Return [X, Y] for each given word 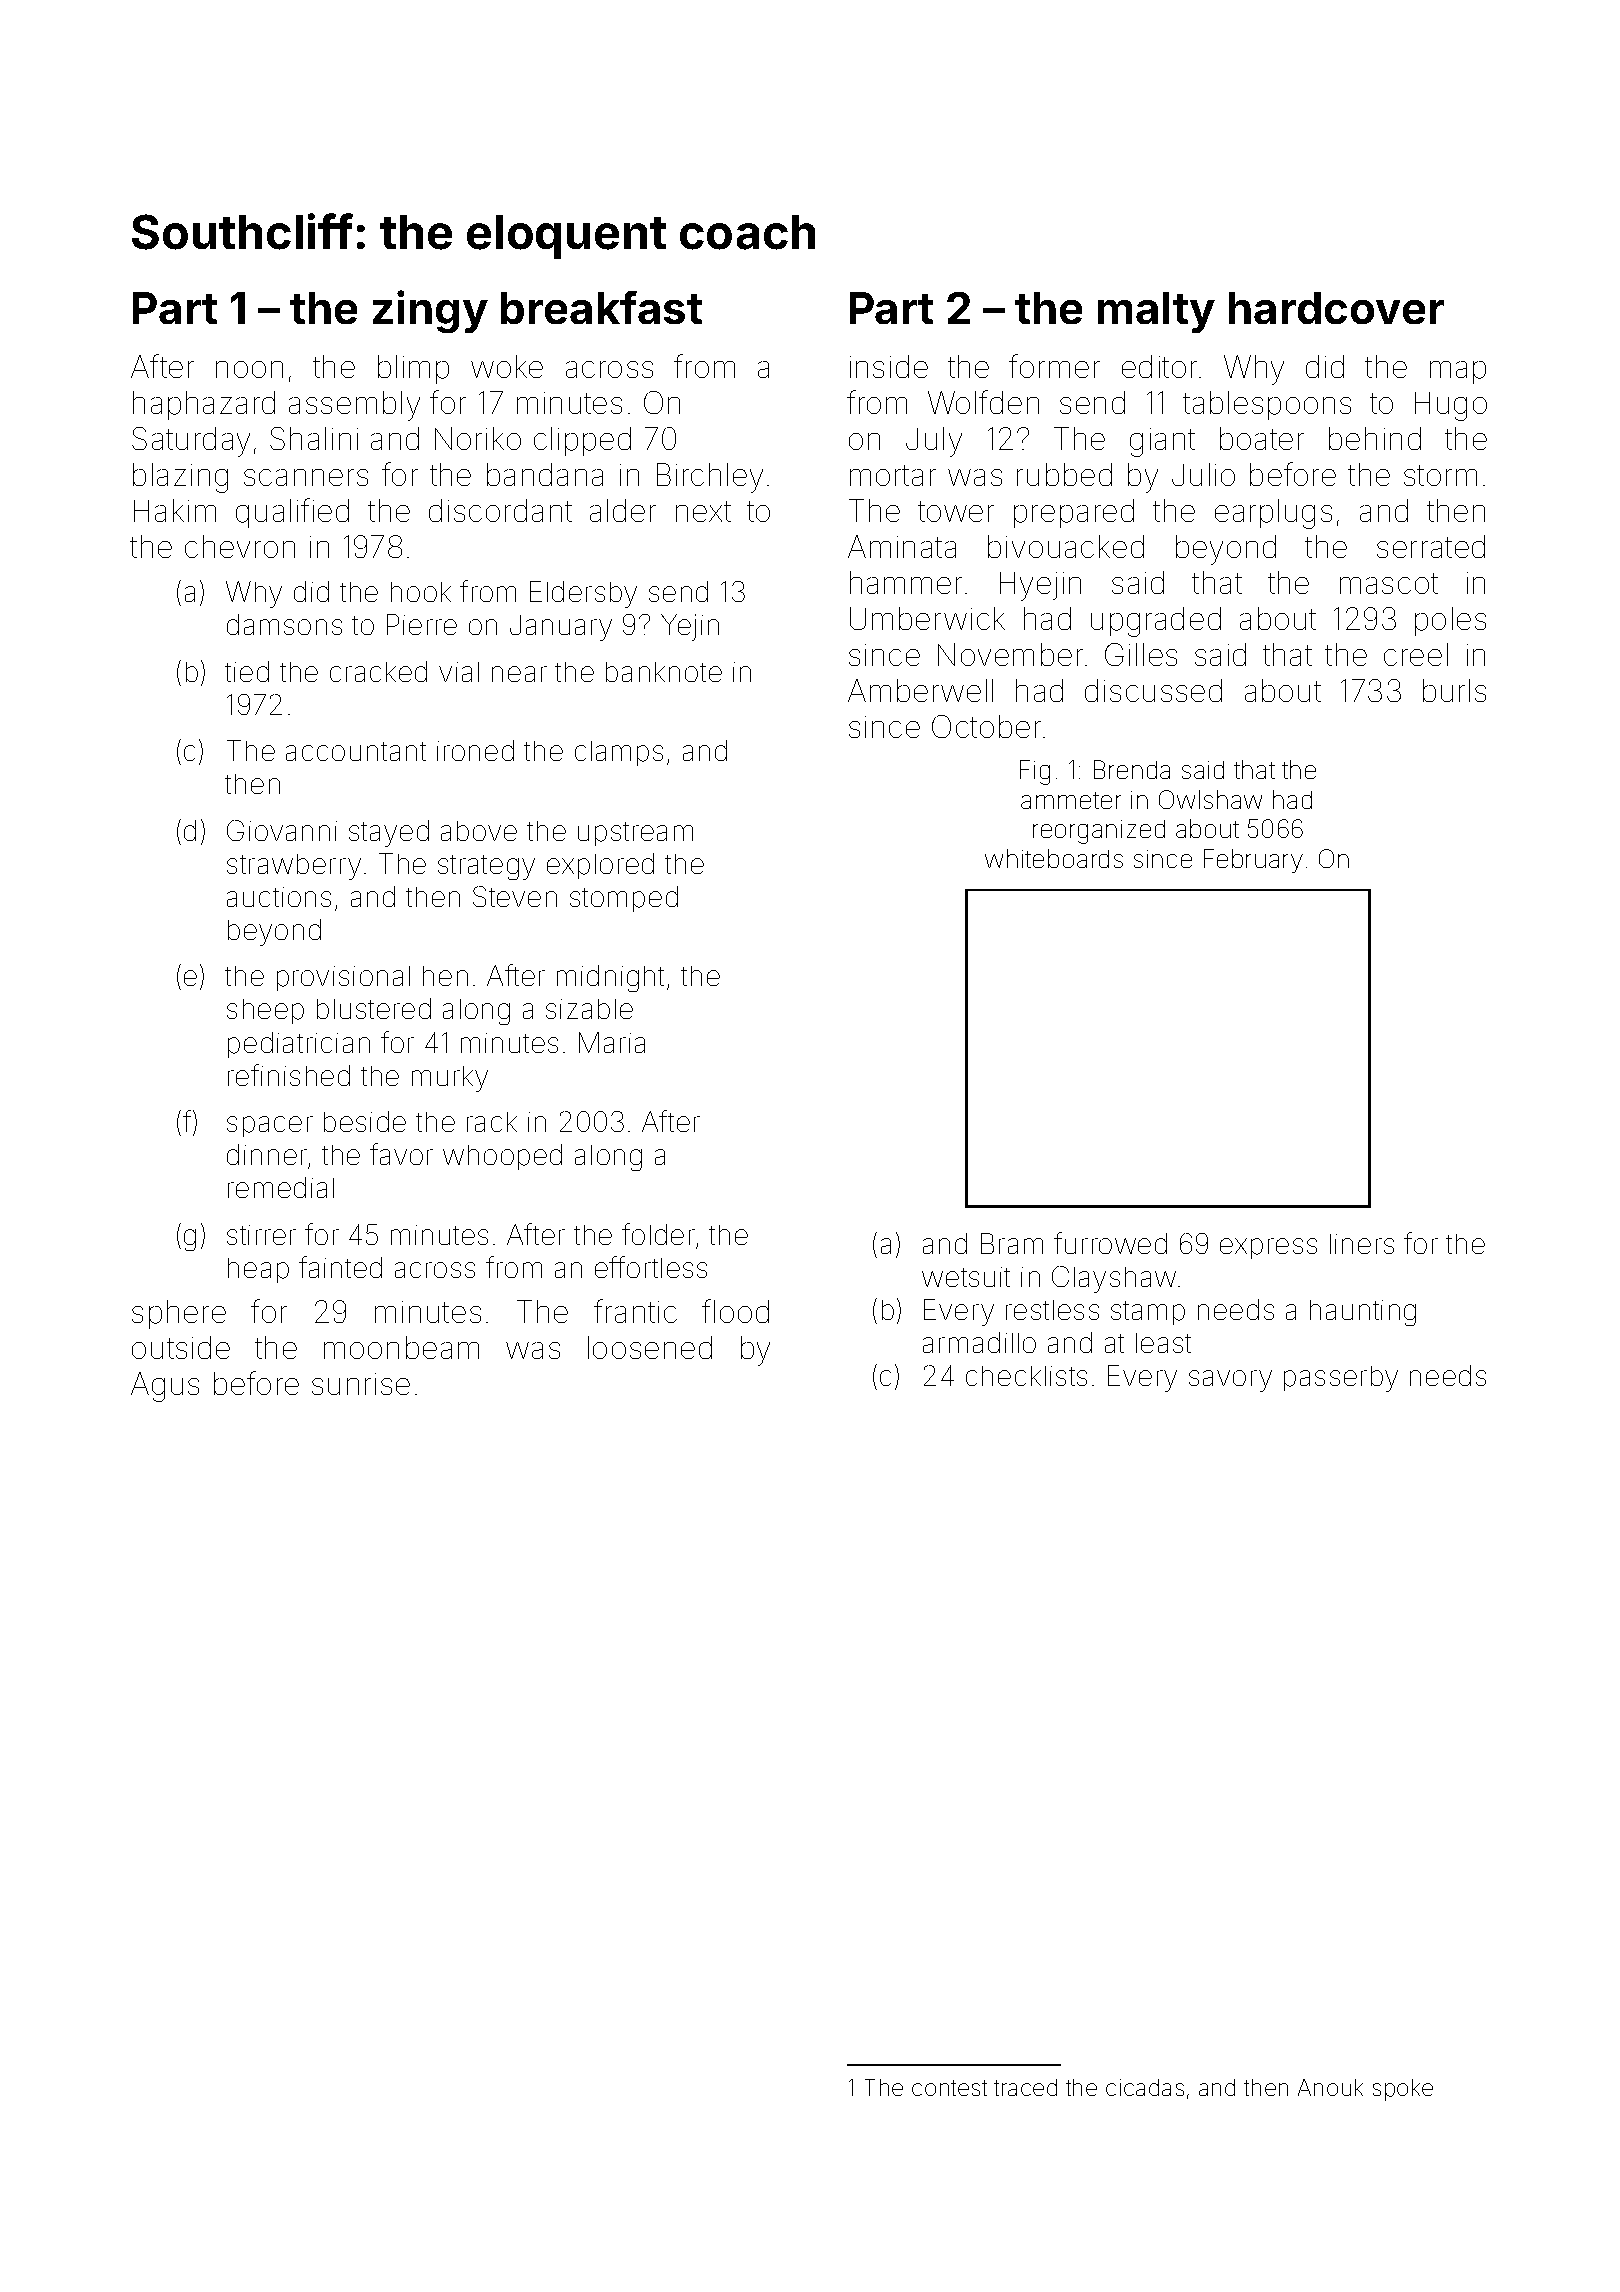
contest [949, 2088]
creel [1416, 654]
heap [258, 1270]
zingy [430, 311]
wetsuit [966, 1277]
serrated [1431, 546]
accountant [356, 751]
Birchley [710, 478]
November [1010, 654]
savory [1230, 1381]
